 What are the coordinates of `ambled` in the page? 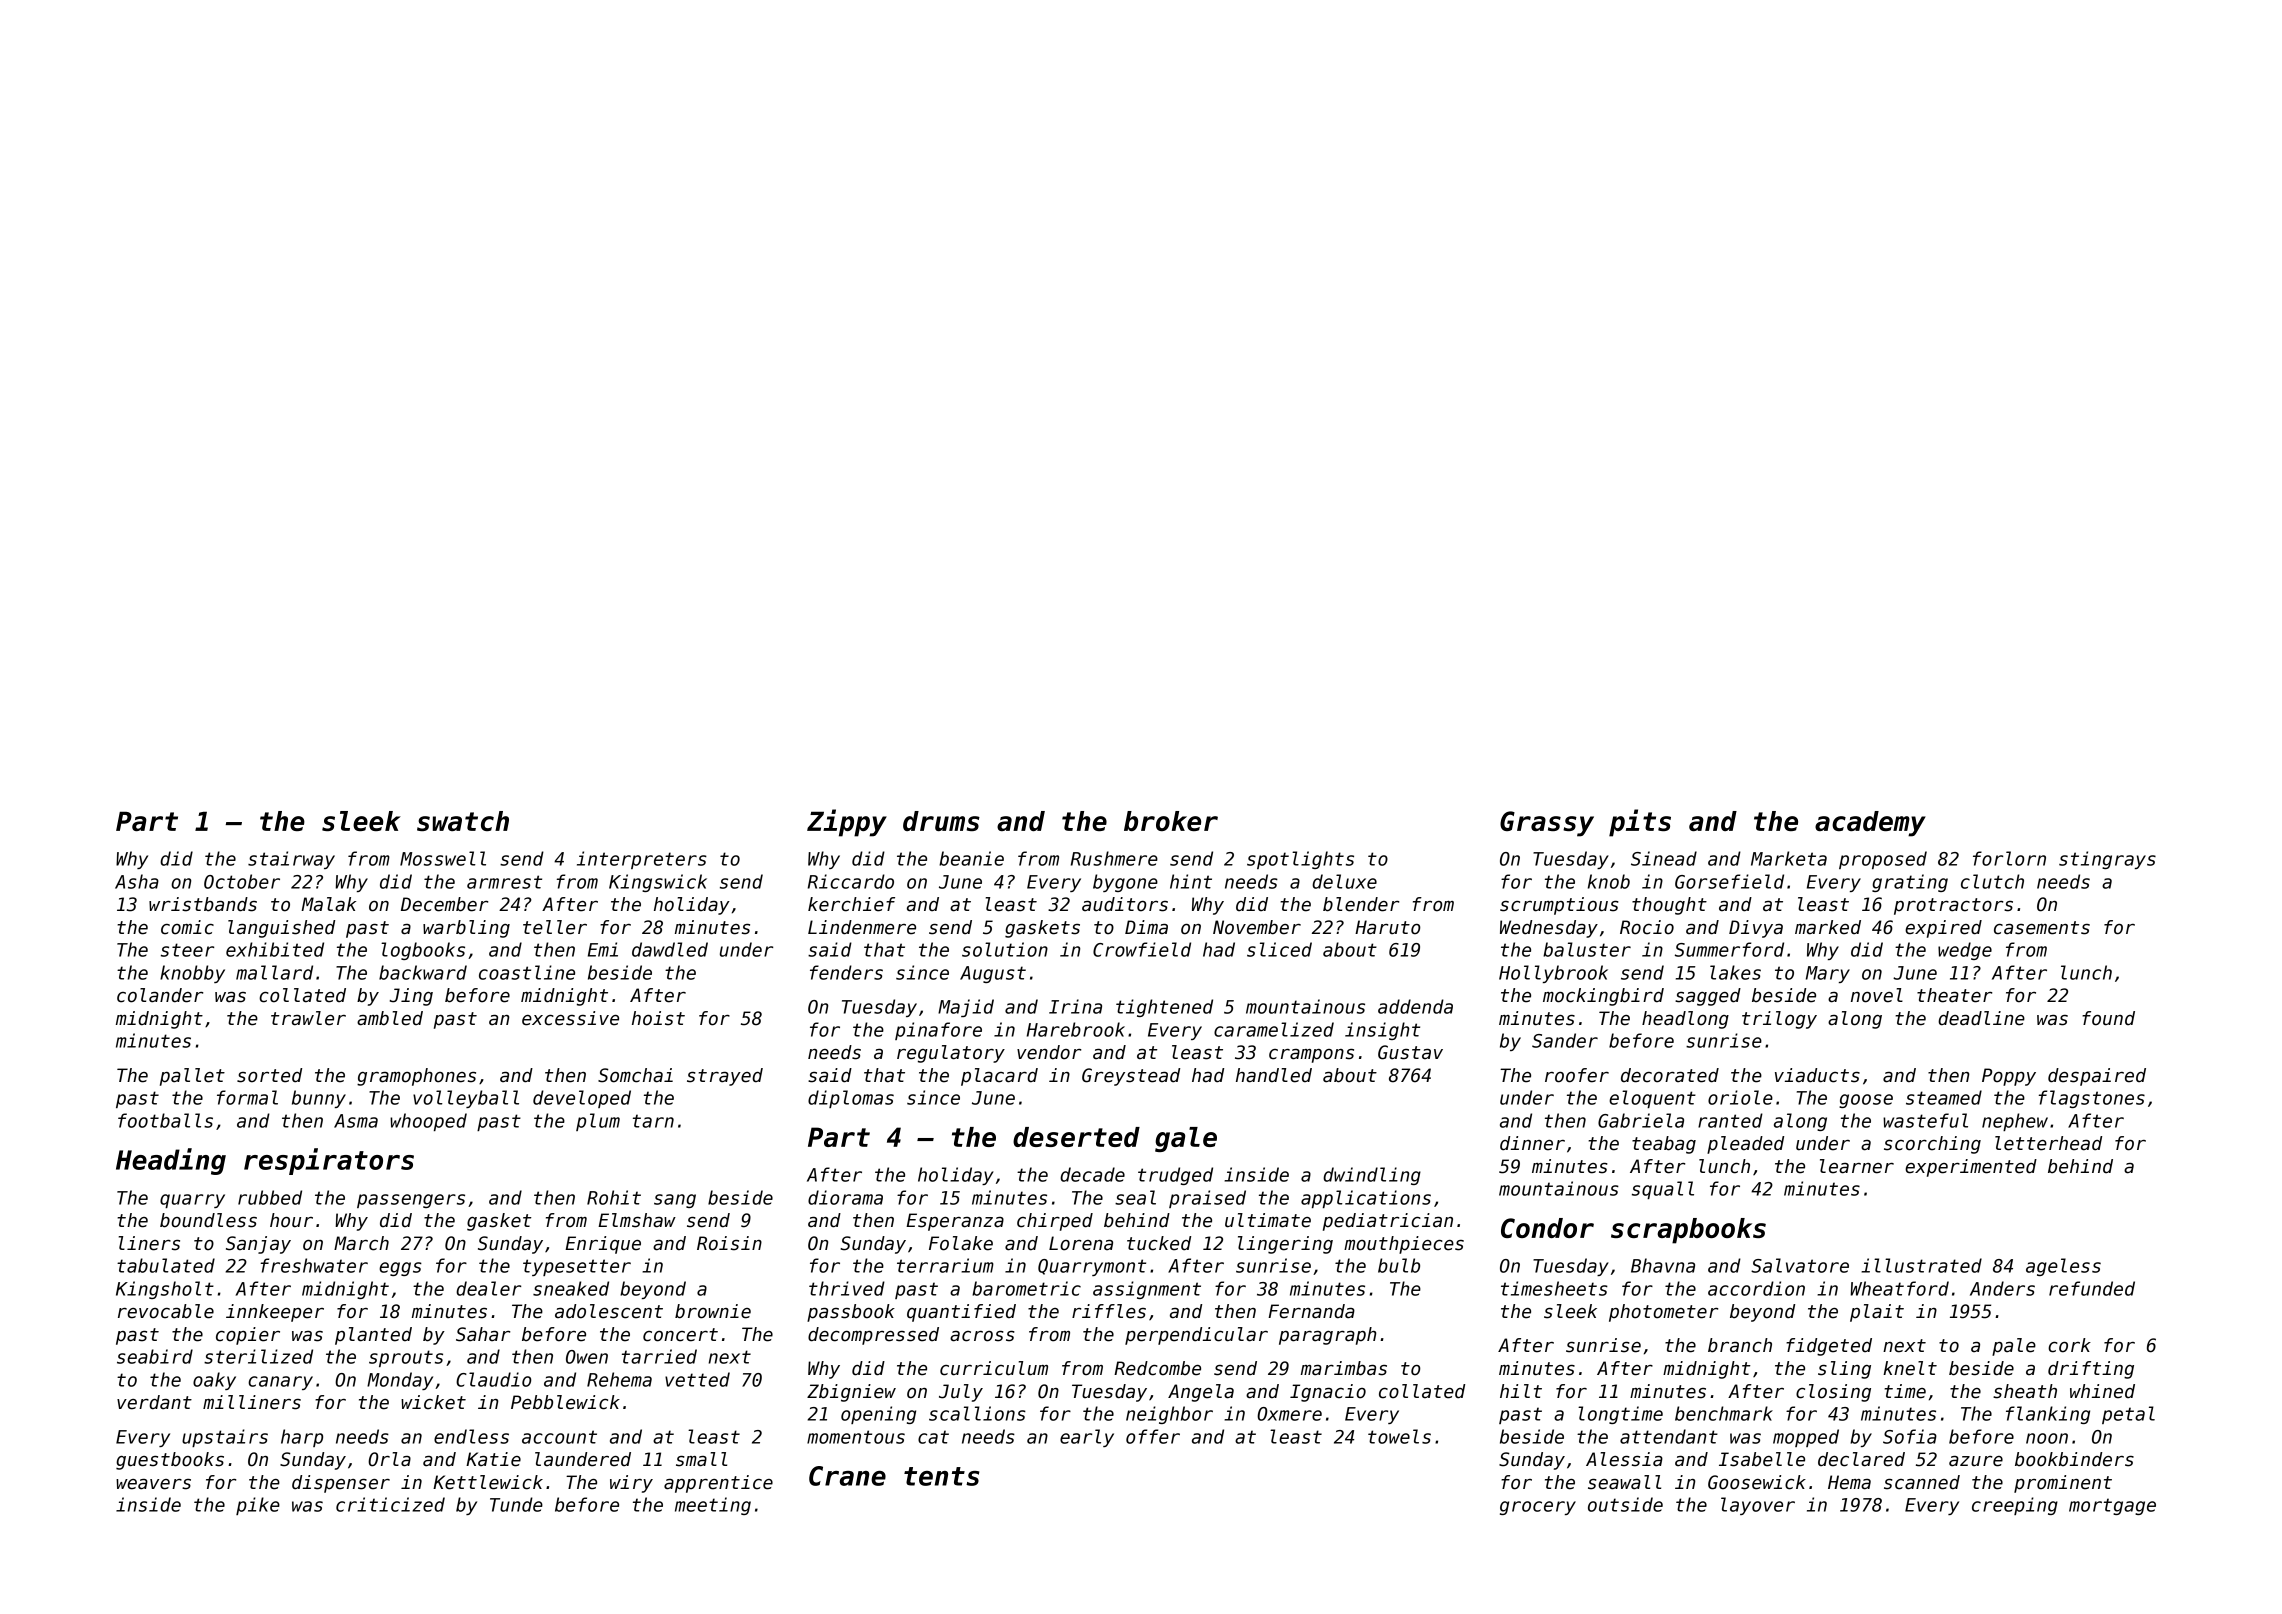 It's located at (390, 1018).
